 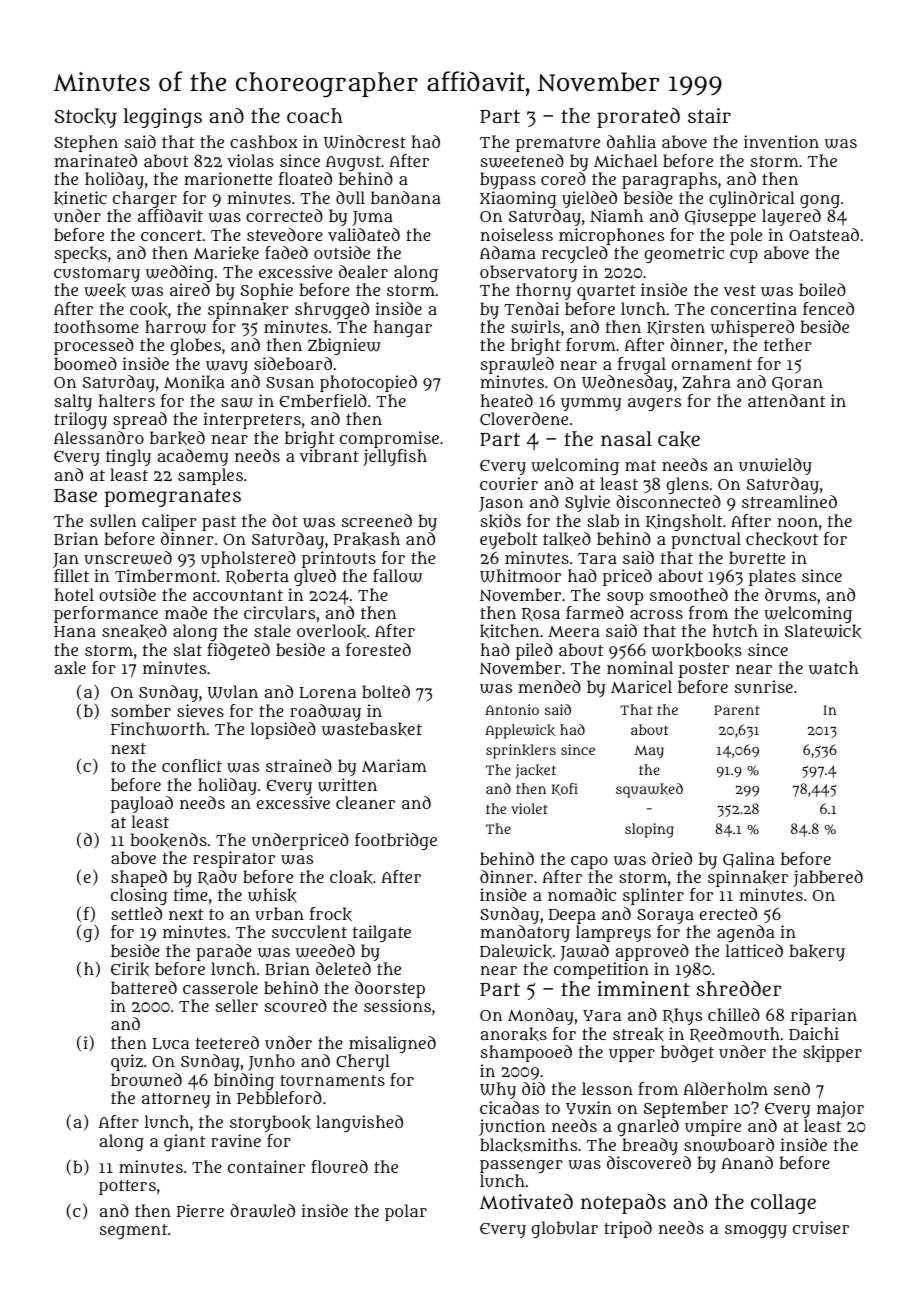 What do you see at coordinates (315, 115) in the screenshot?
I see `coach` at bounding box center [315, 115].
